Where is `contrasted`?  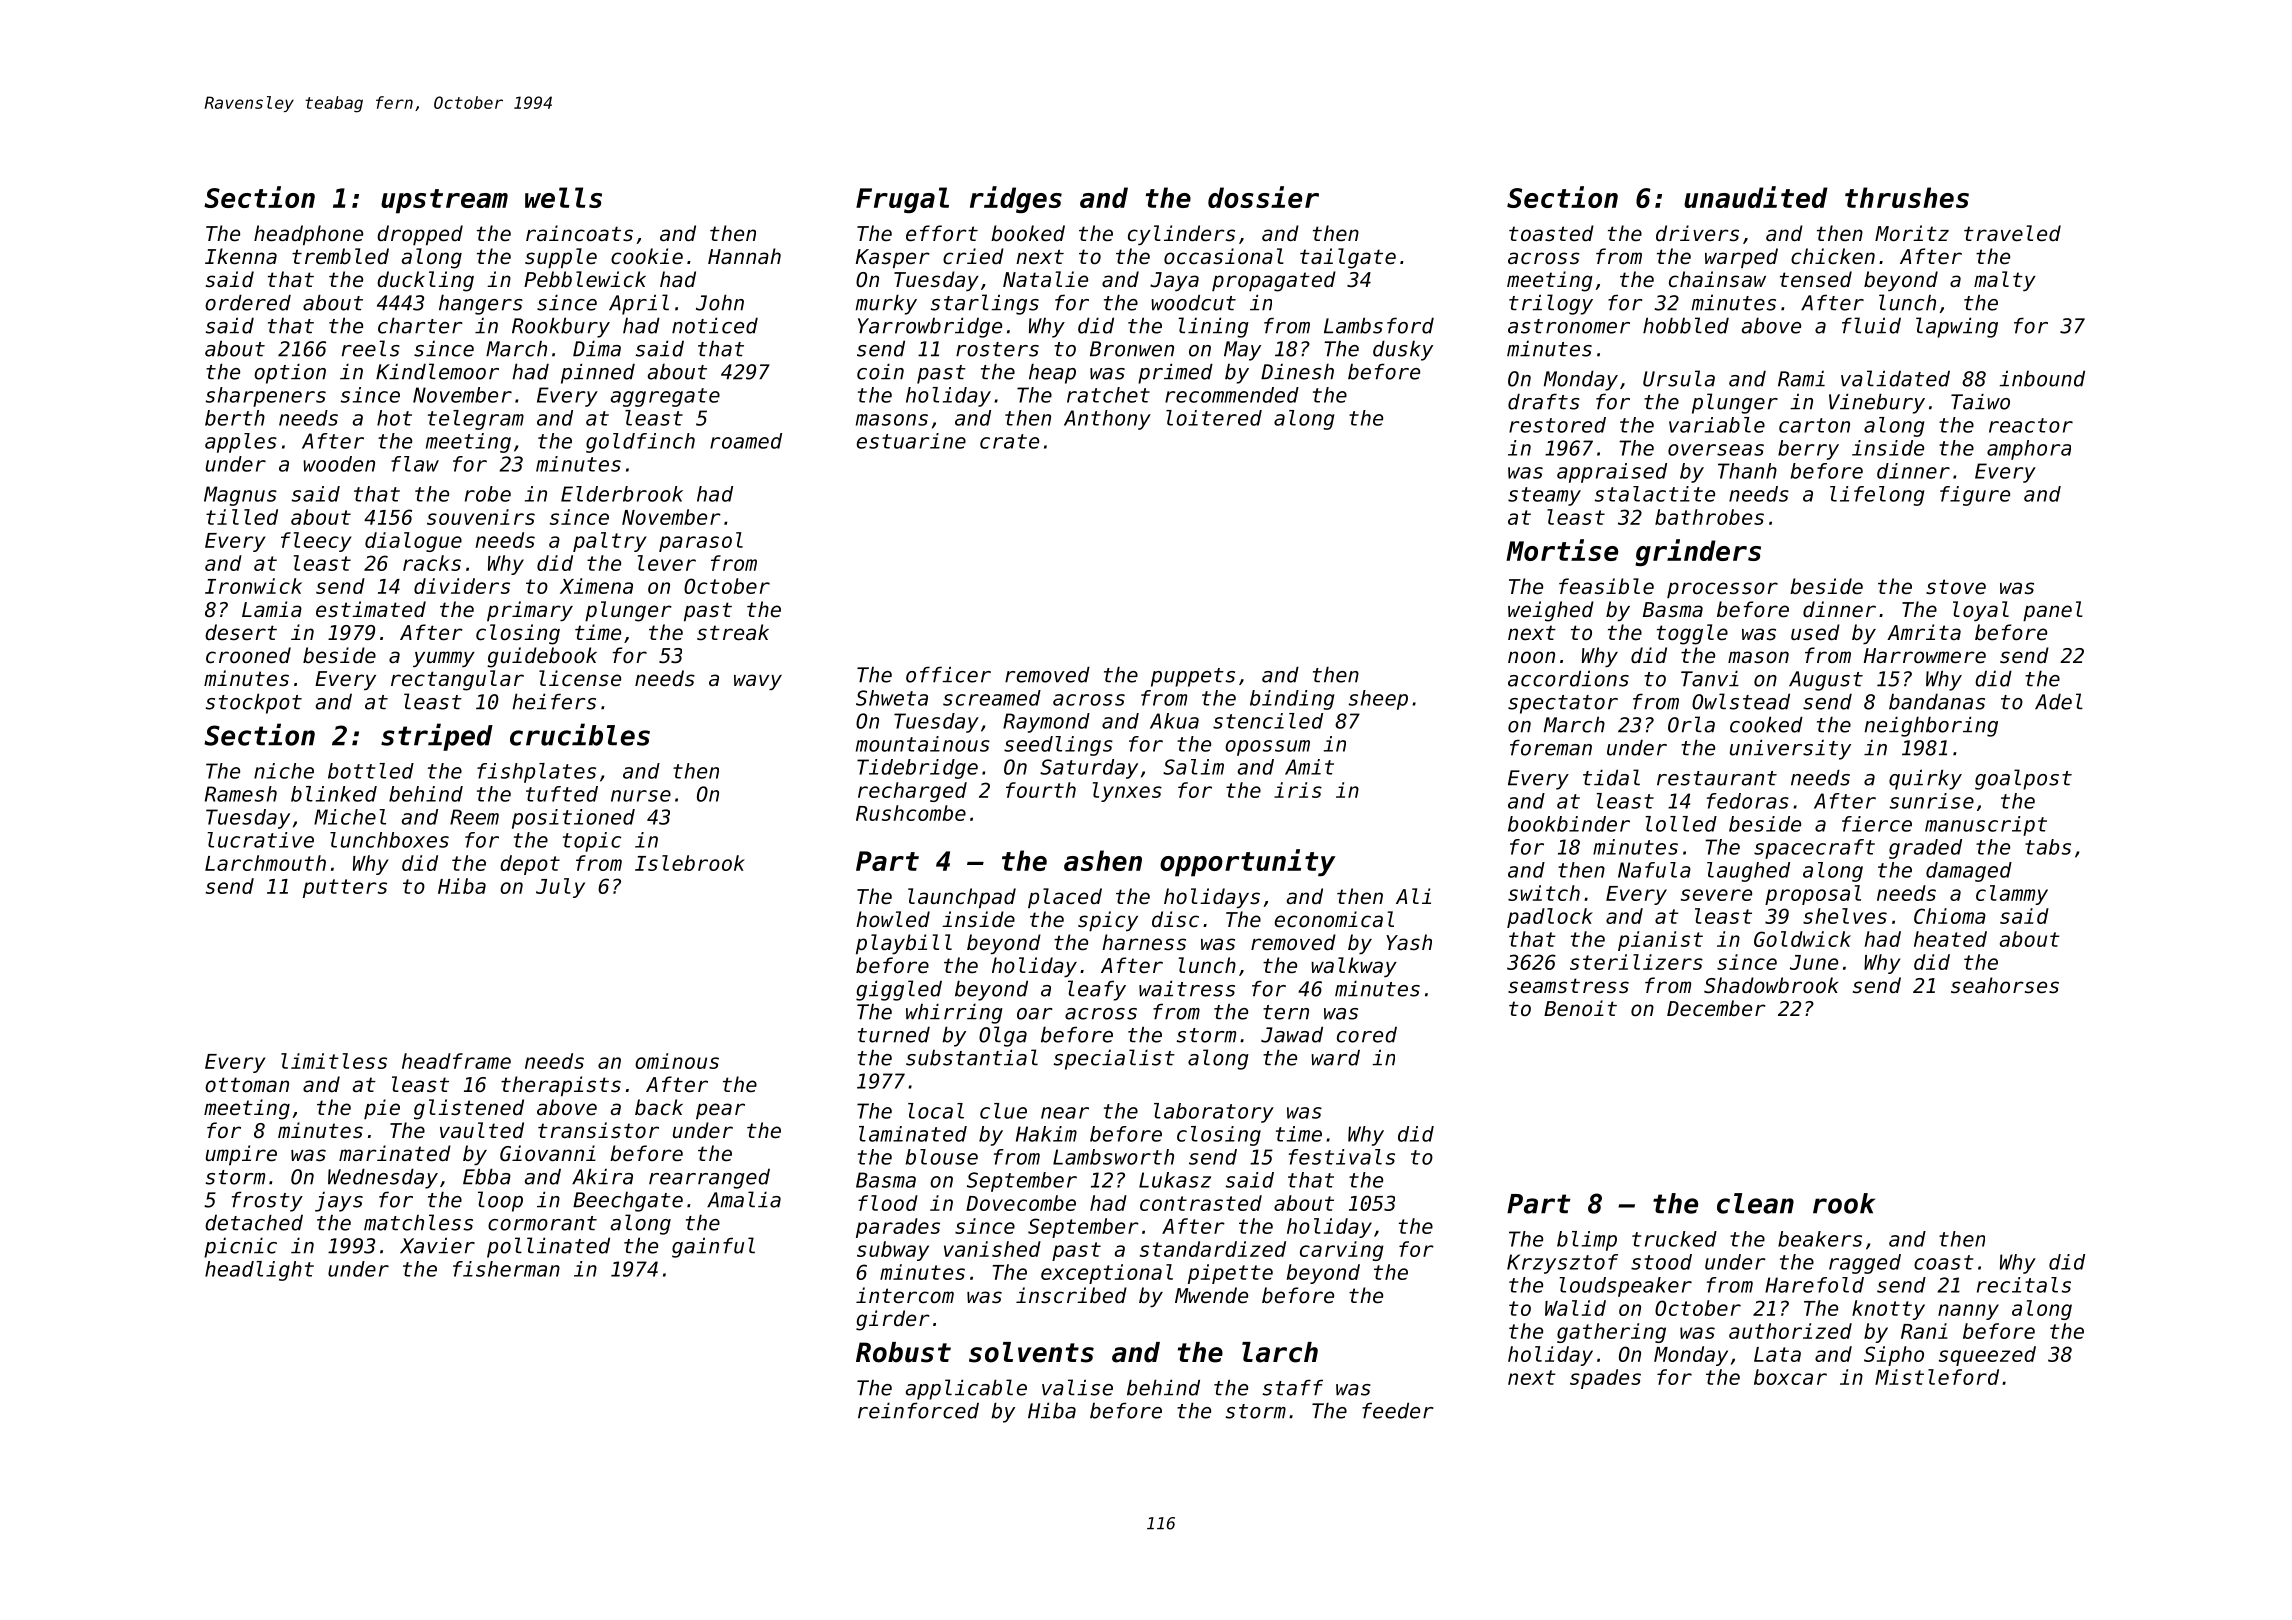 contrasted is located at coordinates (1201, 1203).
